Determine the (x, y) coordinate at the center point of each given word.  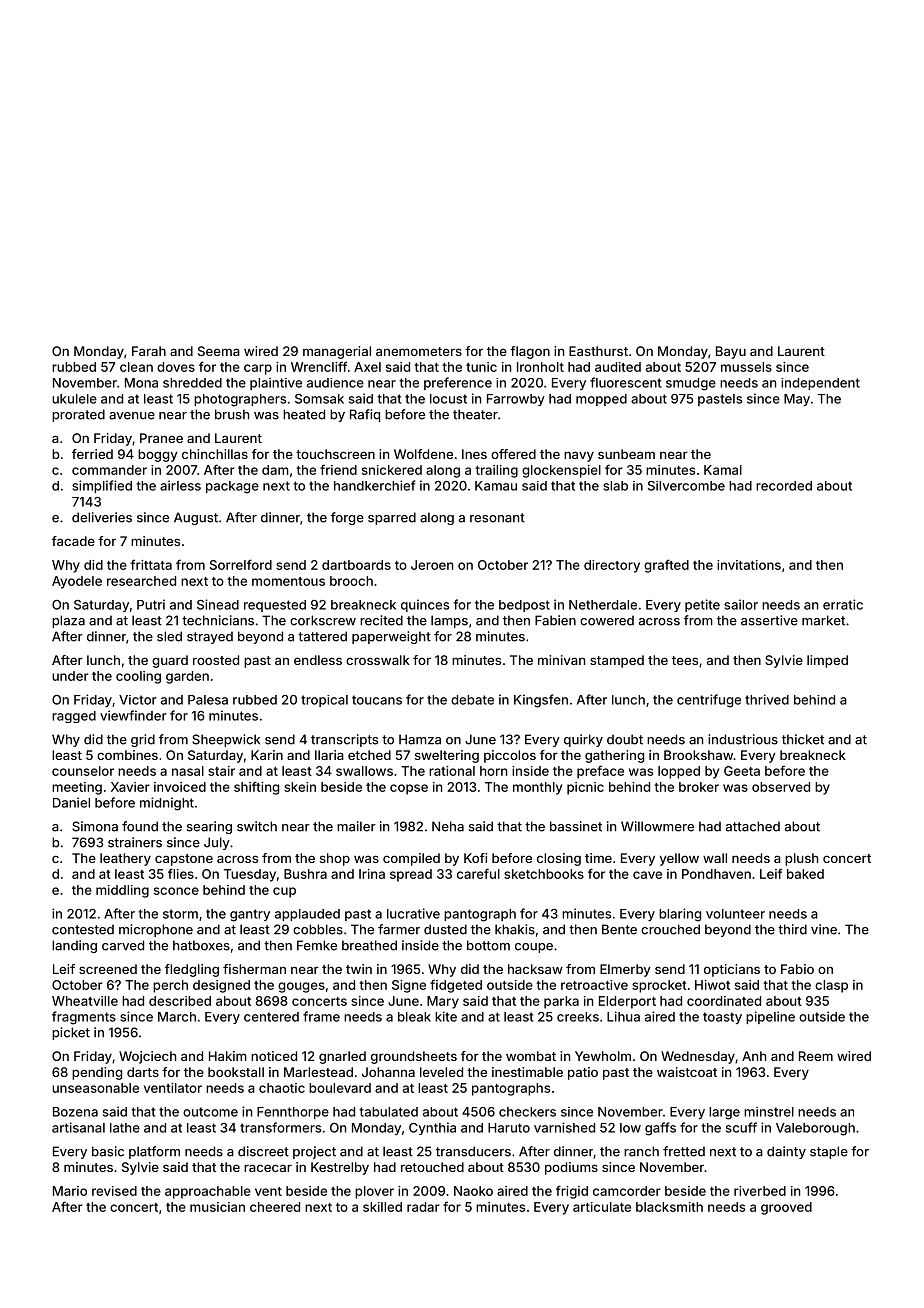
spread (411, 875)
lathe (125, 1128)
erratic (843, 604)
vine (824, 929)
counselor (83, 771)
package (232, 487)
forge (347, 518)
